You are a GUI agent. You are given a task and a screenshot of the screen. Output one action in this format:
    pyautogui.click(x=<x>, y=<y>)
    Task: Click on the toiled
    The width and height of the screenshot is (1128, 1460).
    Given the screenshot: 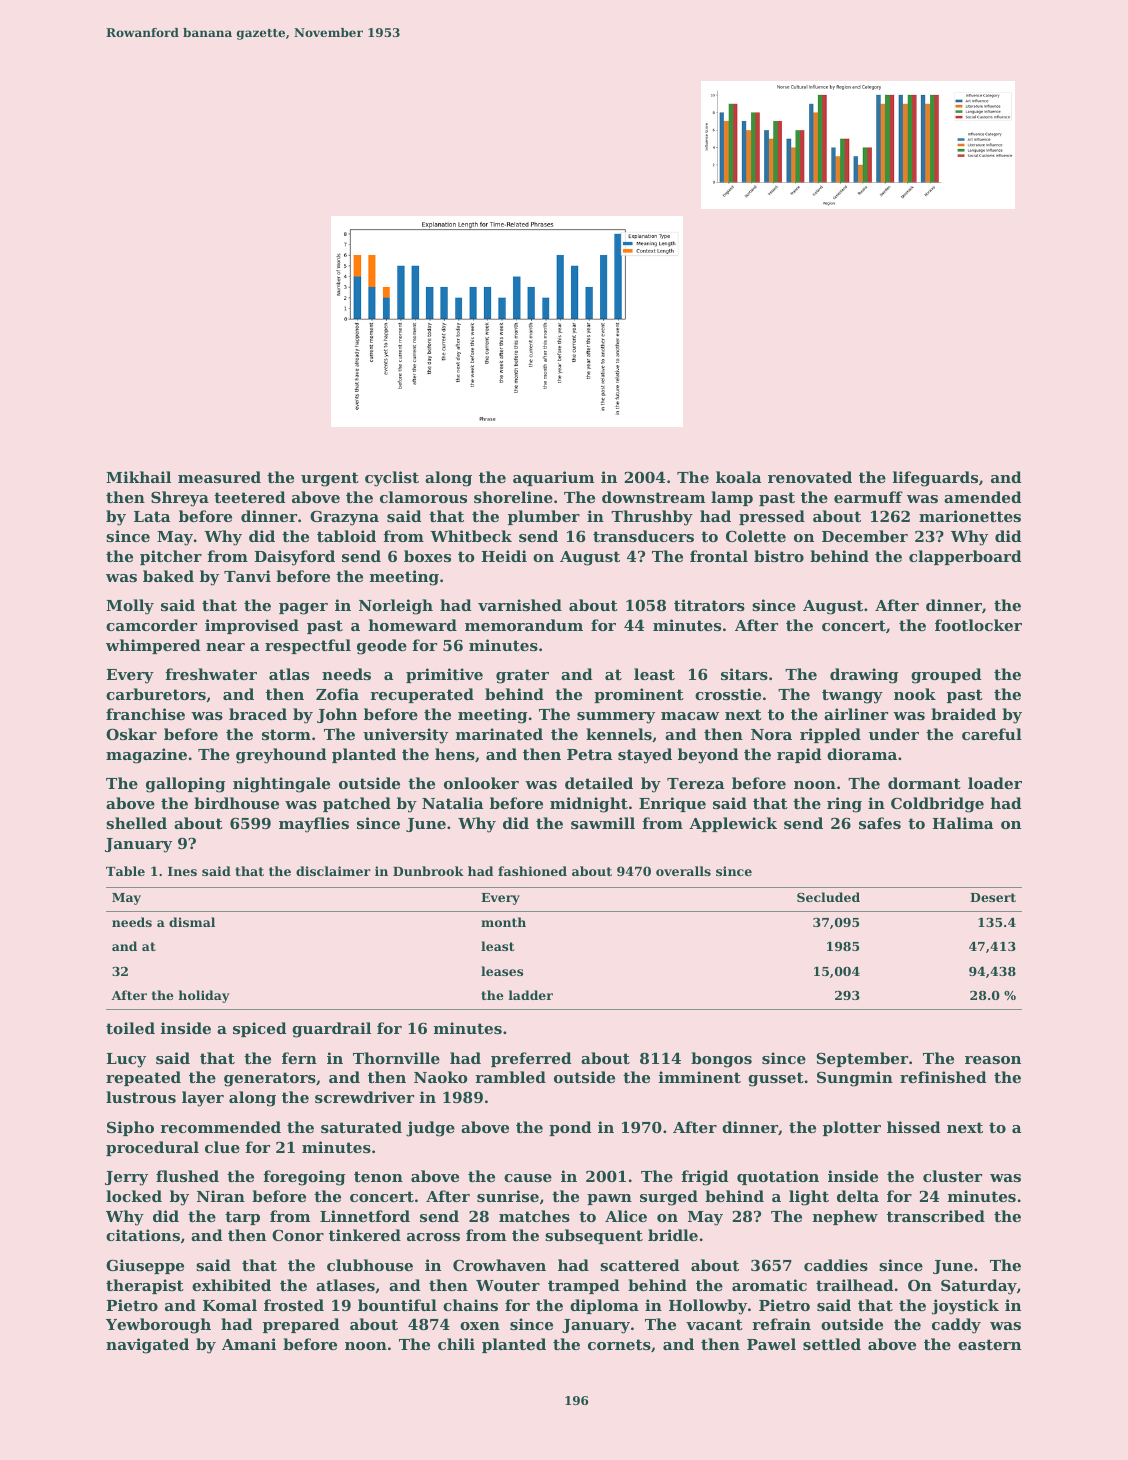 What is the action you would take?
    pyautogui.click(x=130, y=1028)
